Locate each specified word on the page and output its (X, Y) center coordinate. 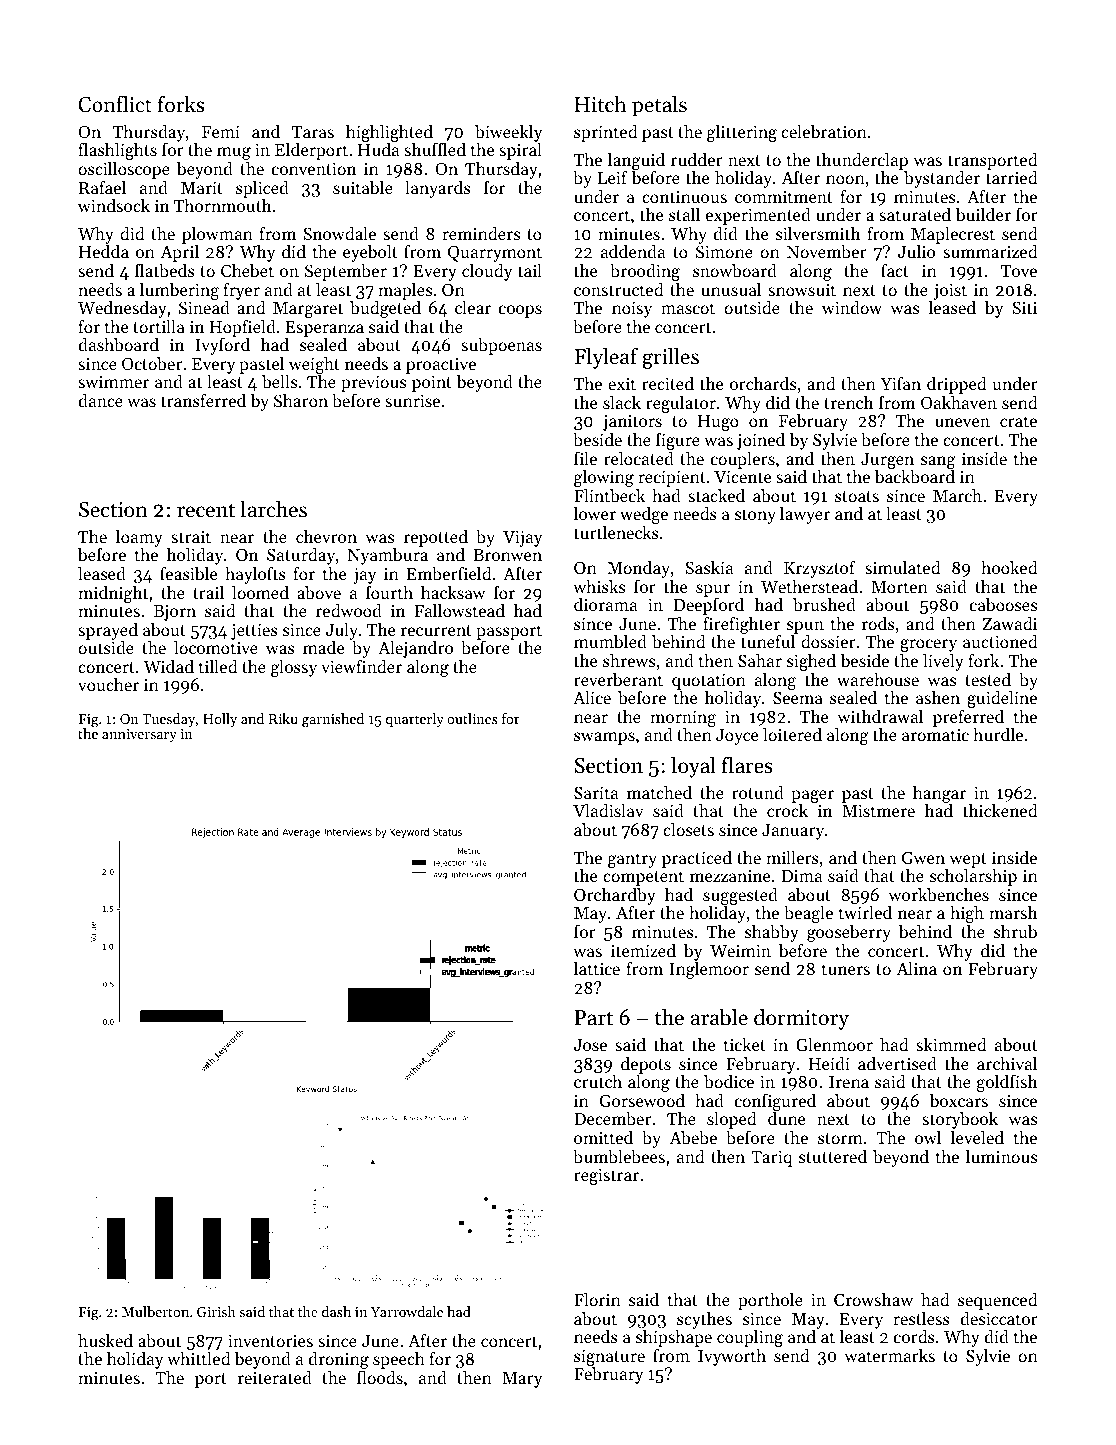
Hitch (600, 104)
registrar (606, 1177)
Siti (1024, 308)
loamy (139, 538)
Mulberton (155, 1311)
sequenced (997, 1301)
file (585, 458)
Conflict (115, 104)
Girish (216, 1311)
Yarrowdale (407, 1311)
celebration (824, 131)
